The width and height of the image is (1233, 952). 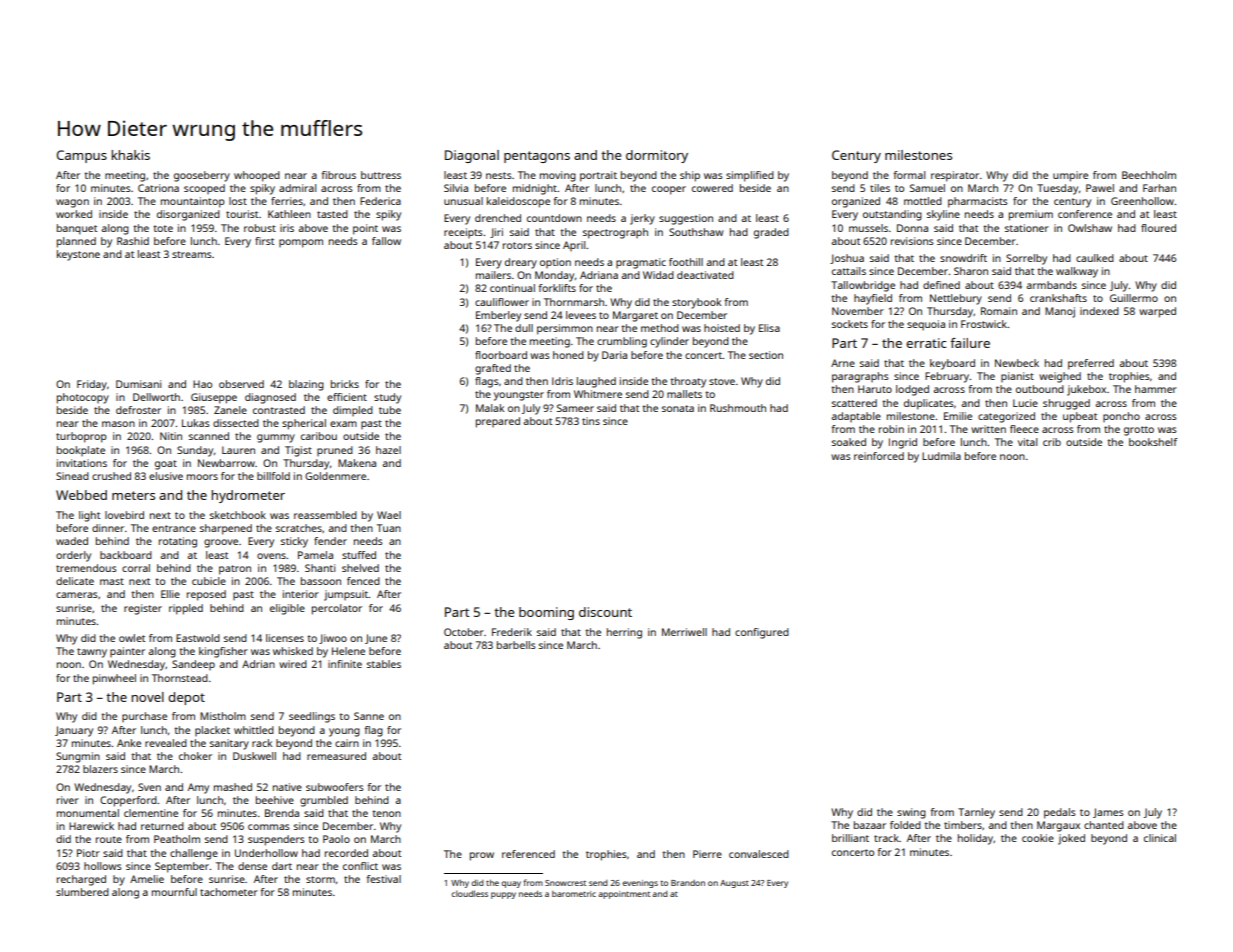 What do you see at coordinates (958, 416) in the image?
I see `Emilie` at bounding box center [958, 416].
